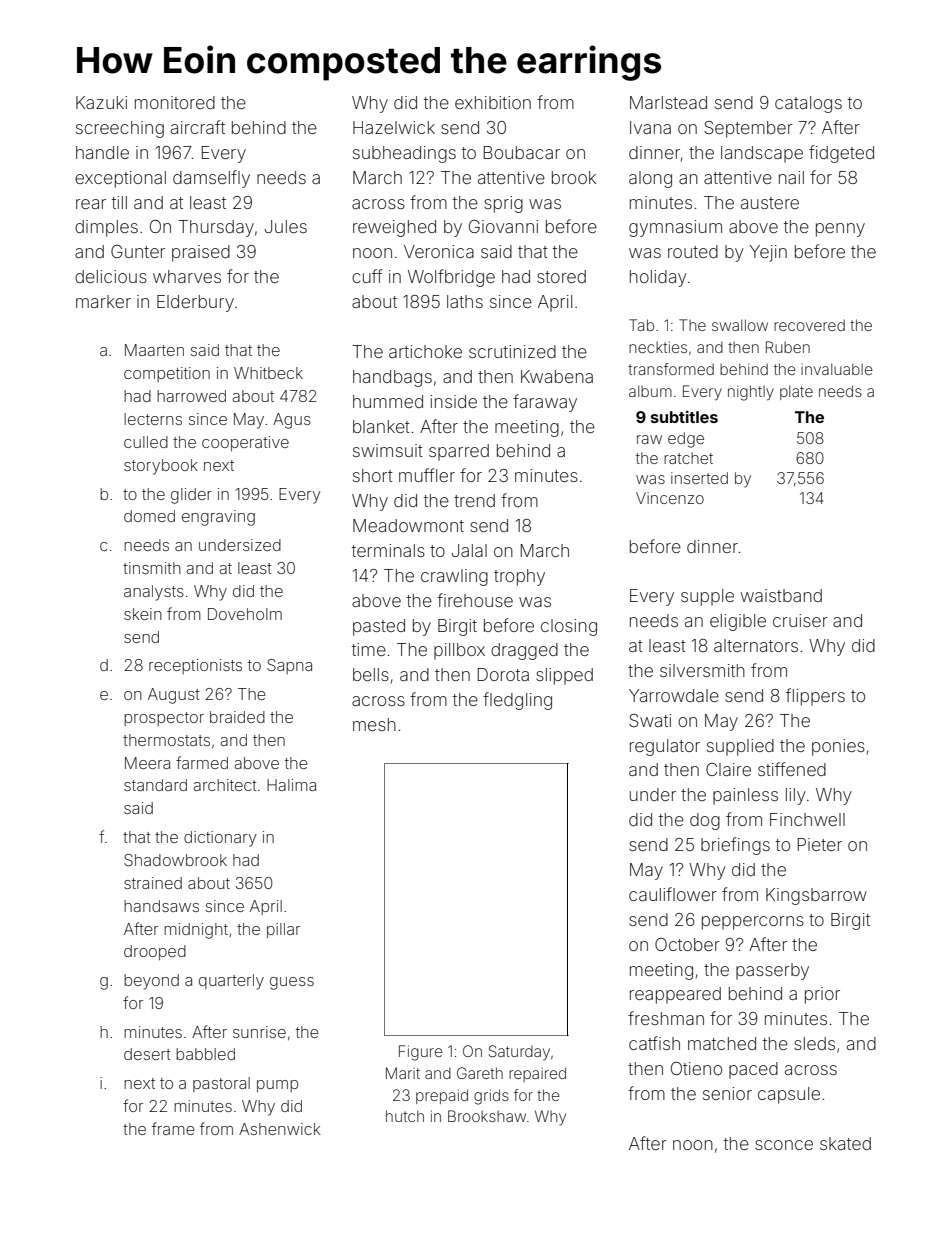  Describe the element at coordinates (175, 102) in the screenshot. I see `monitored` at that location.
